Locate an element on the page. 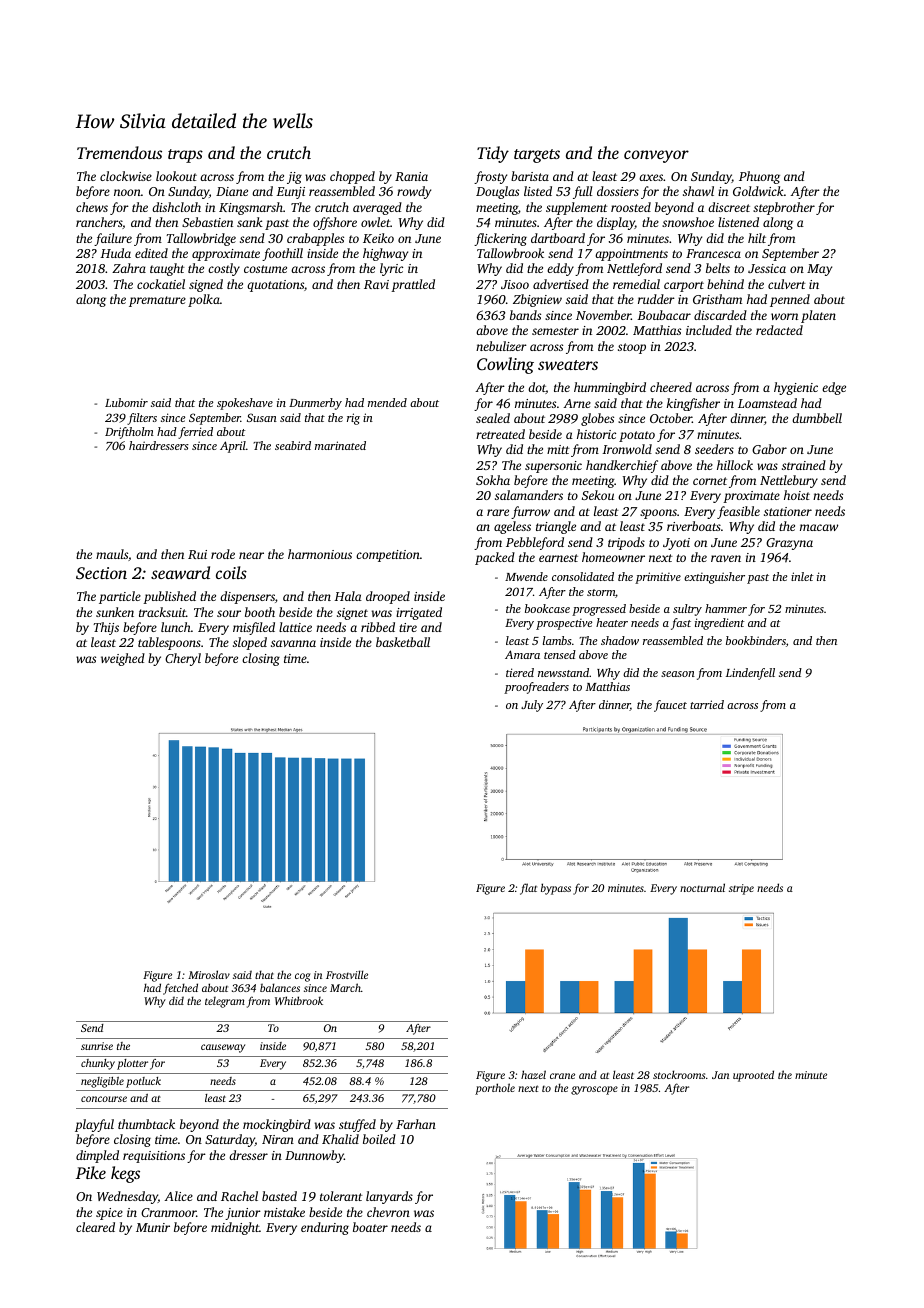  Jisoo is located at coordinates (515, 284).
